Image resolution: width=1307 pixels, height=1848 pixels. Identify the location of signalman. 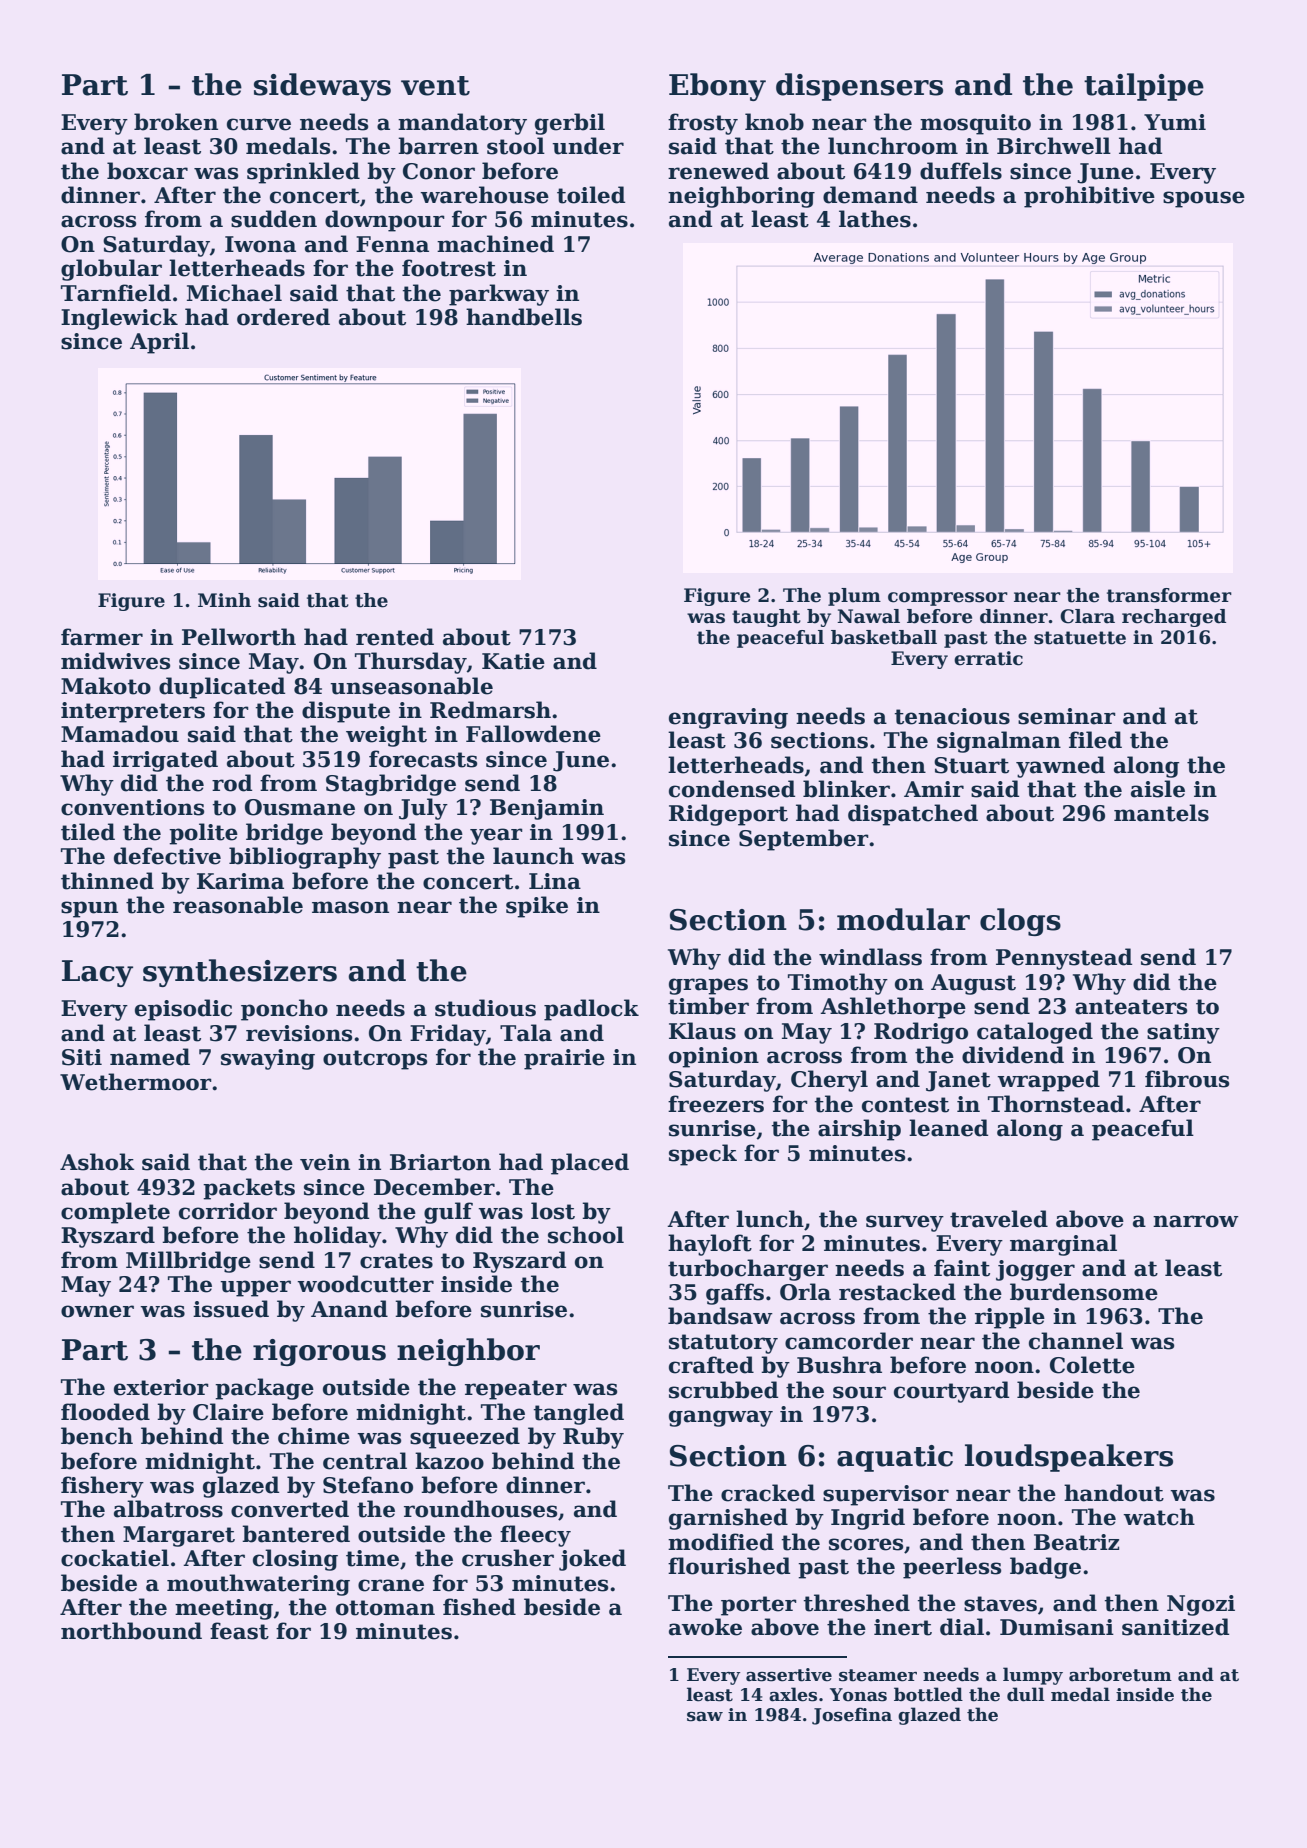
(999, 742).
